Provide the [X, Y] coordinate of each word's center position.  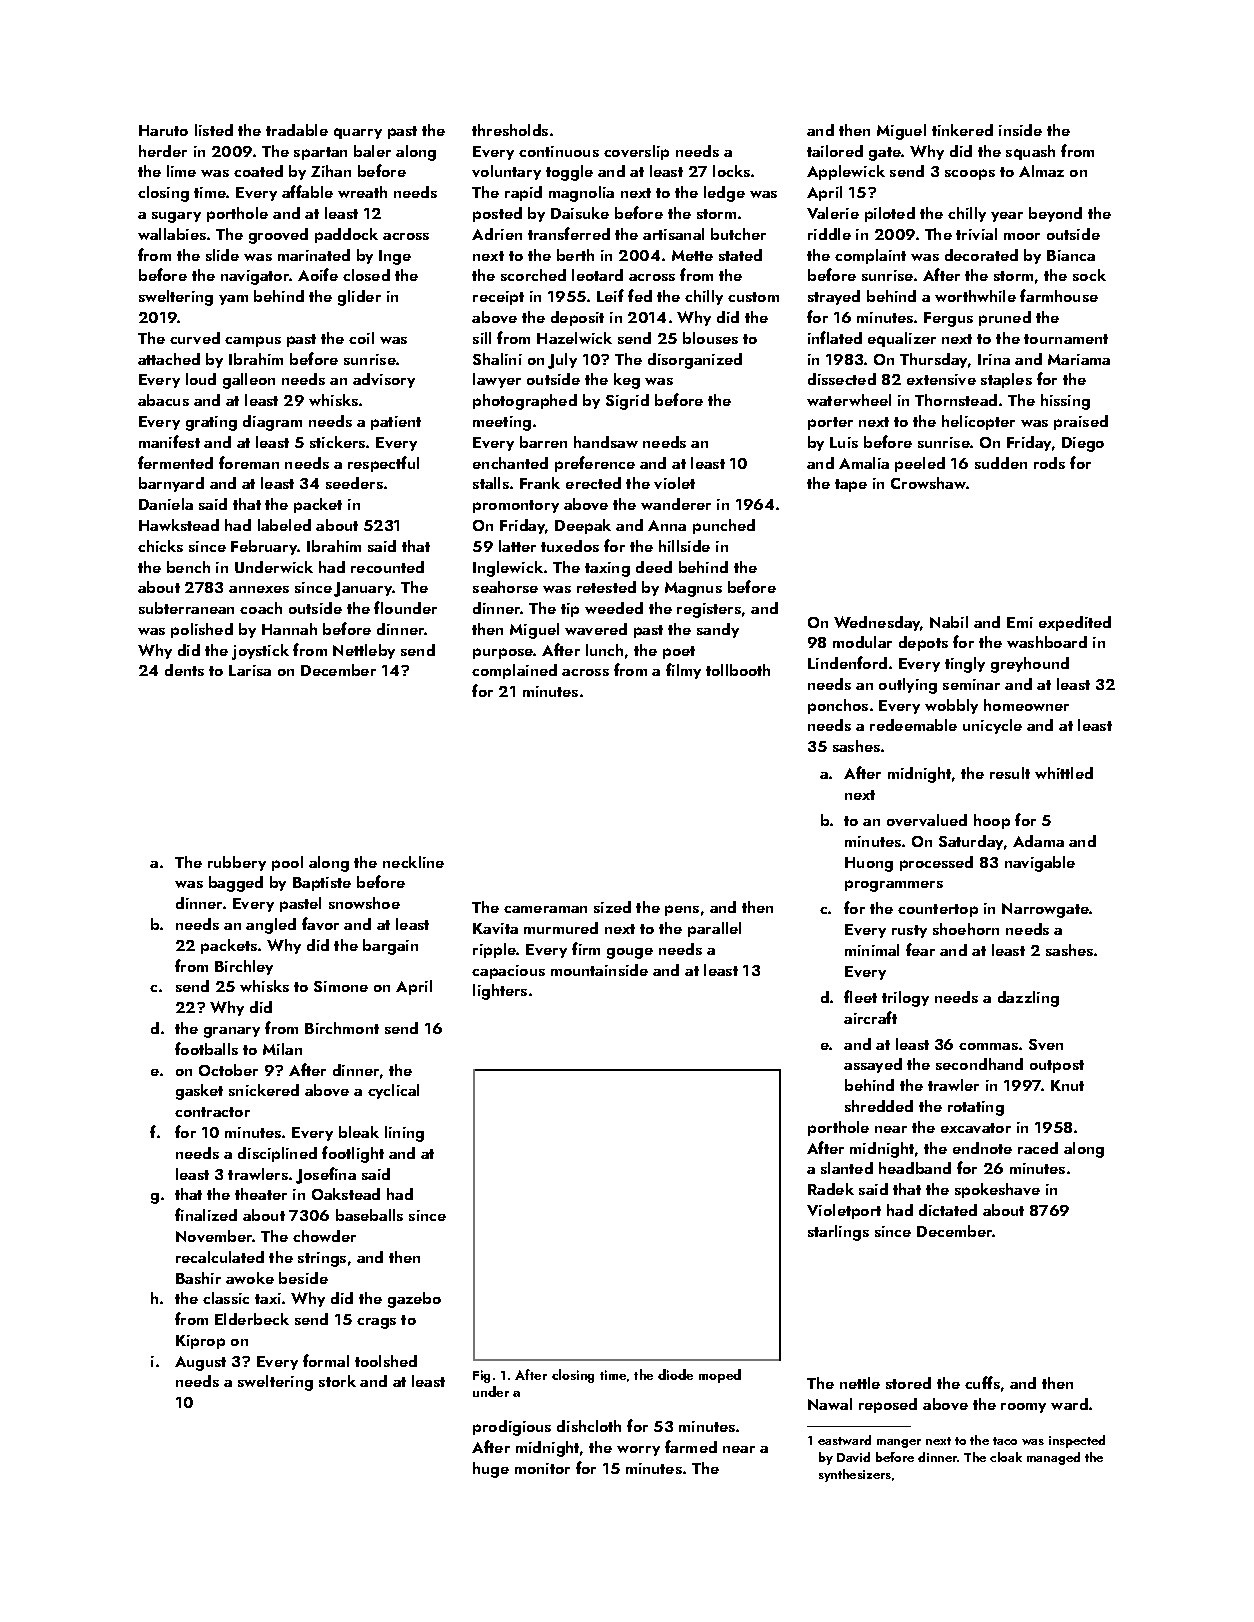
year [1007, 217]
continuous [559, 151]
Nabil [949, 622]
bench [188, 567]
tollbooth [738, 670]
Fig [481, 1376]
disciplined [277, 1154]
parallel [714, 929]
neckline [413, 862]
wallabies [172, 234]
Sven [1046, 1044]
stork [337, 1381]
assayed [873, 1065]
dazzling [1028, 999]
